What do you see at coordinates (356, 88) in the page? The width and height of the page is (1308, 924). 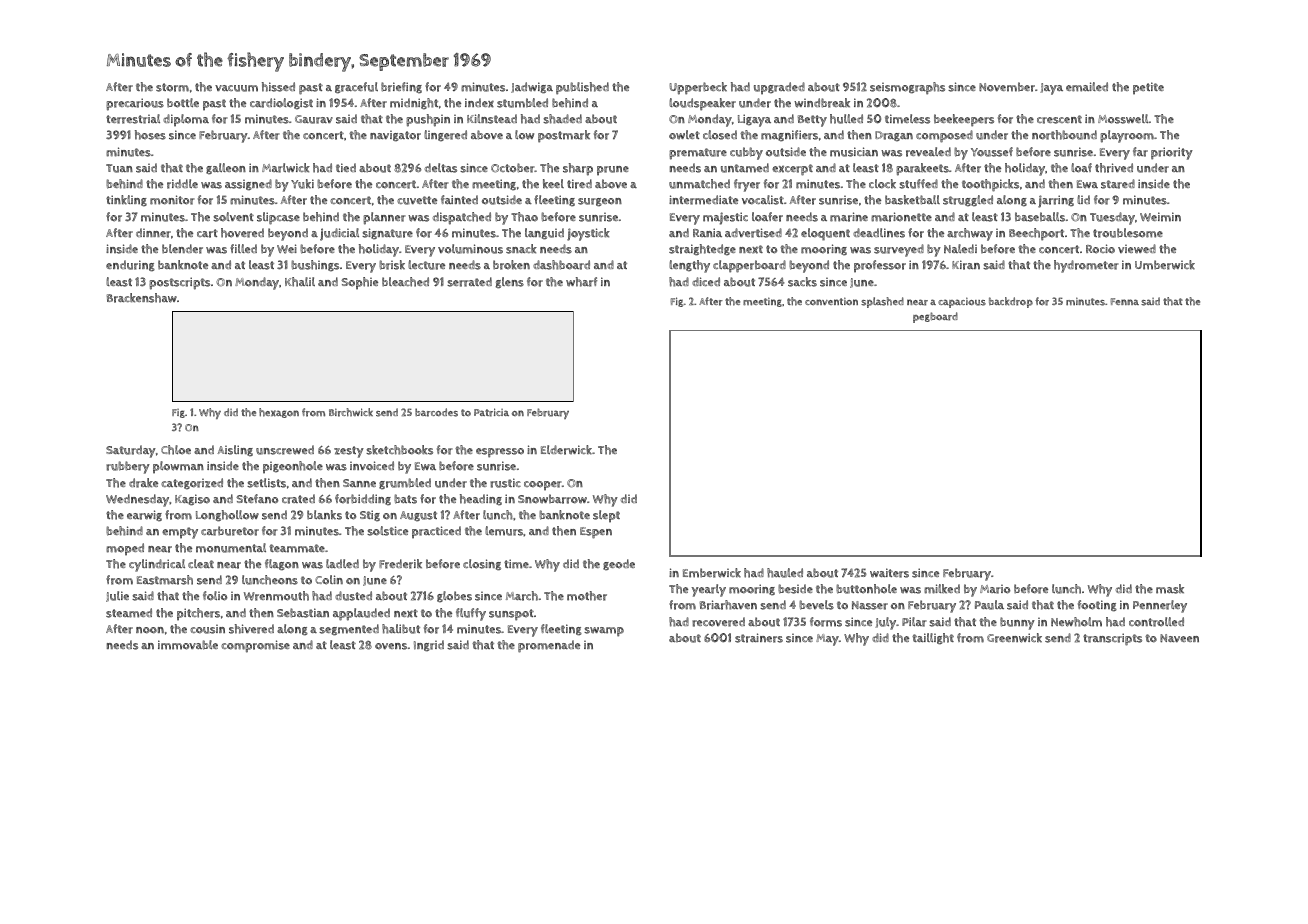 I see `graceful` at bounding box center [356, 88].
